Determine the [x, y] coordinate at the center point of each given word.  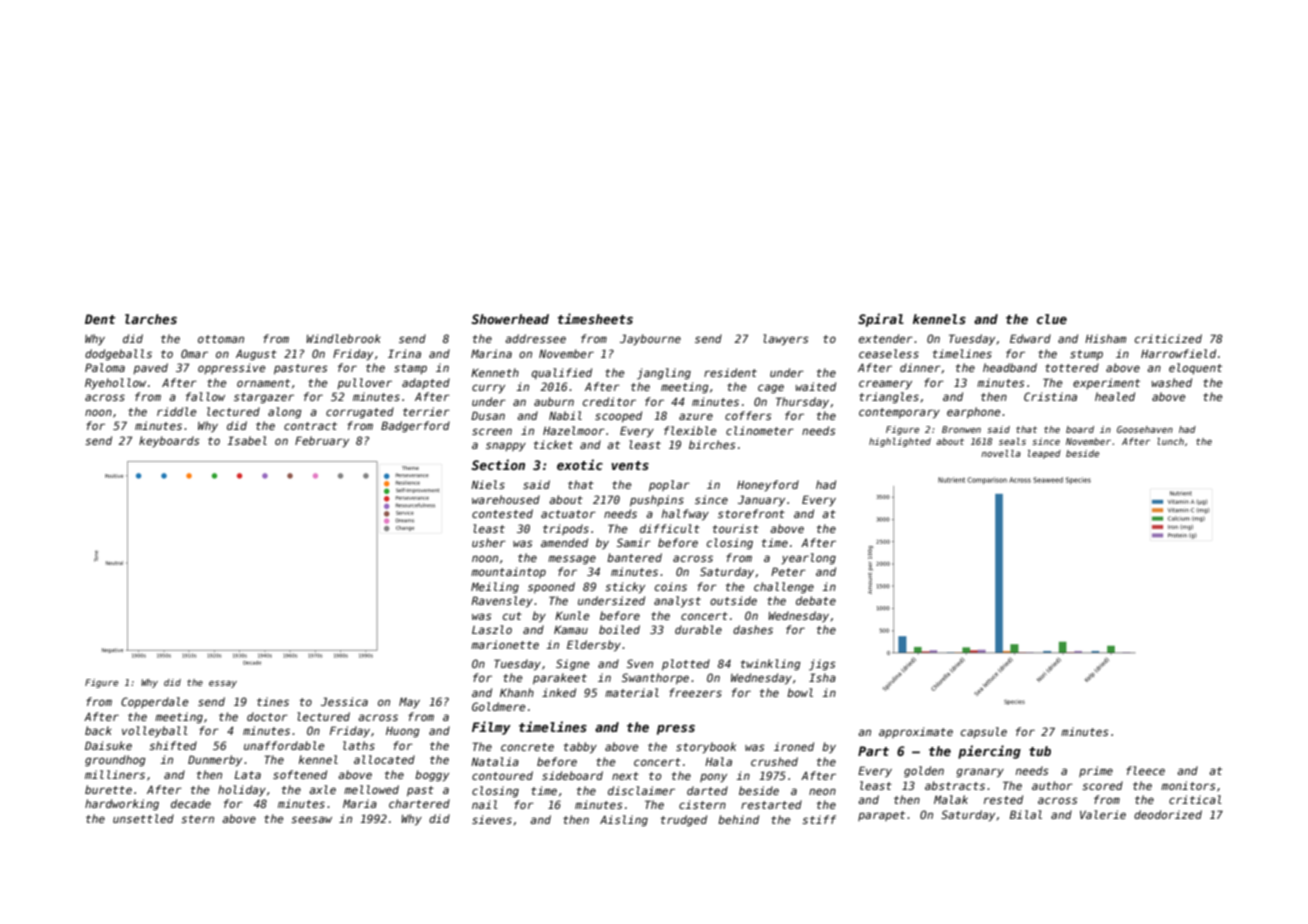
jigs [822, 665]
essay [223, 684]
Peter [788, 571]
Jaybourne [650, 340]
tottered [1072, 367]
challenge [784, 588]
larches [151, 319]
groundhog [115, 761]
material [632, 692]
